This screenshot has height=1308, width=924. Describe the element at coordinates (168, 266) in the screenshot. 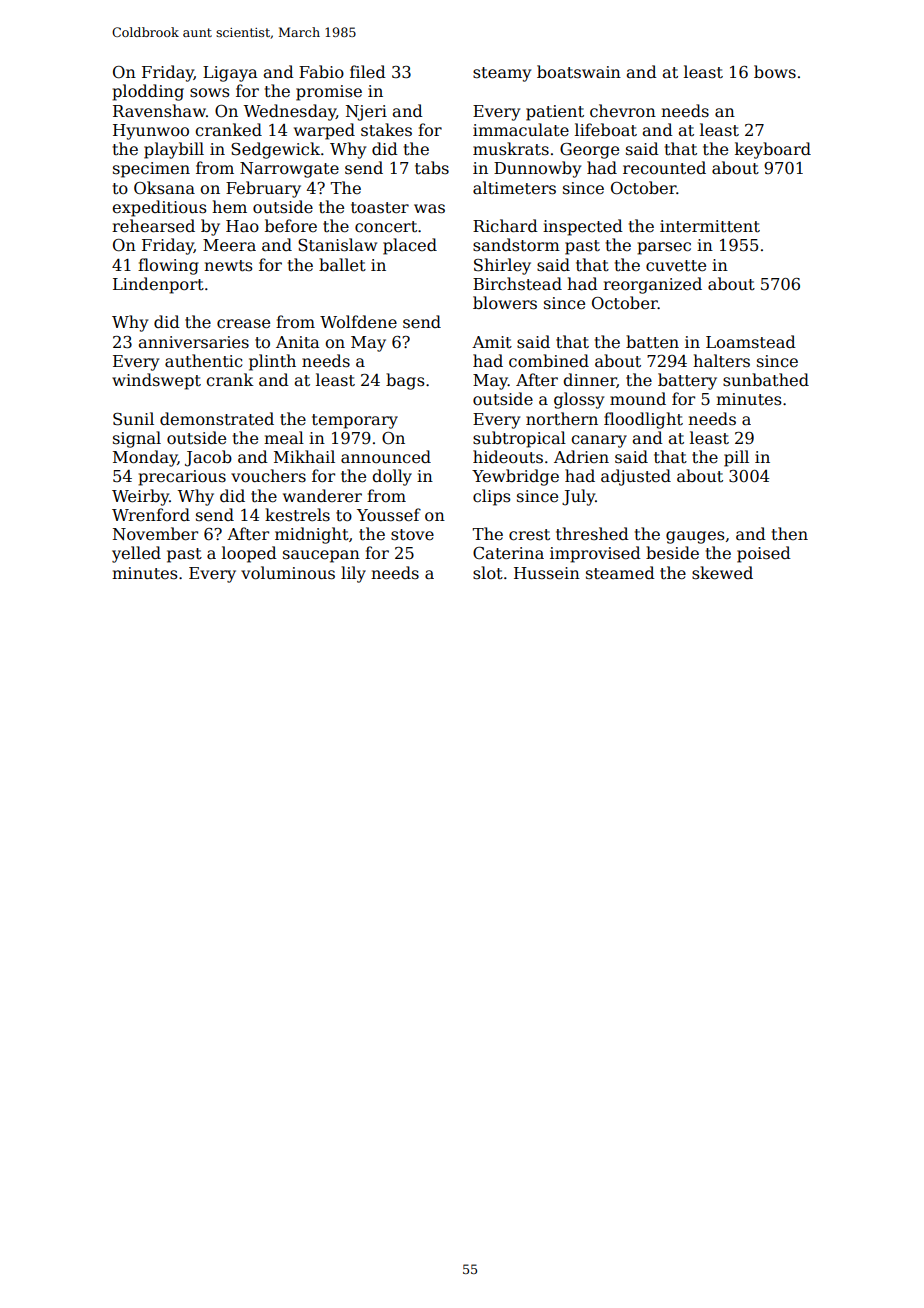

I see `flowing` at that location.
